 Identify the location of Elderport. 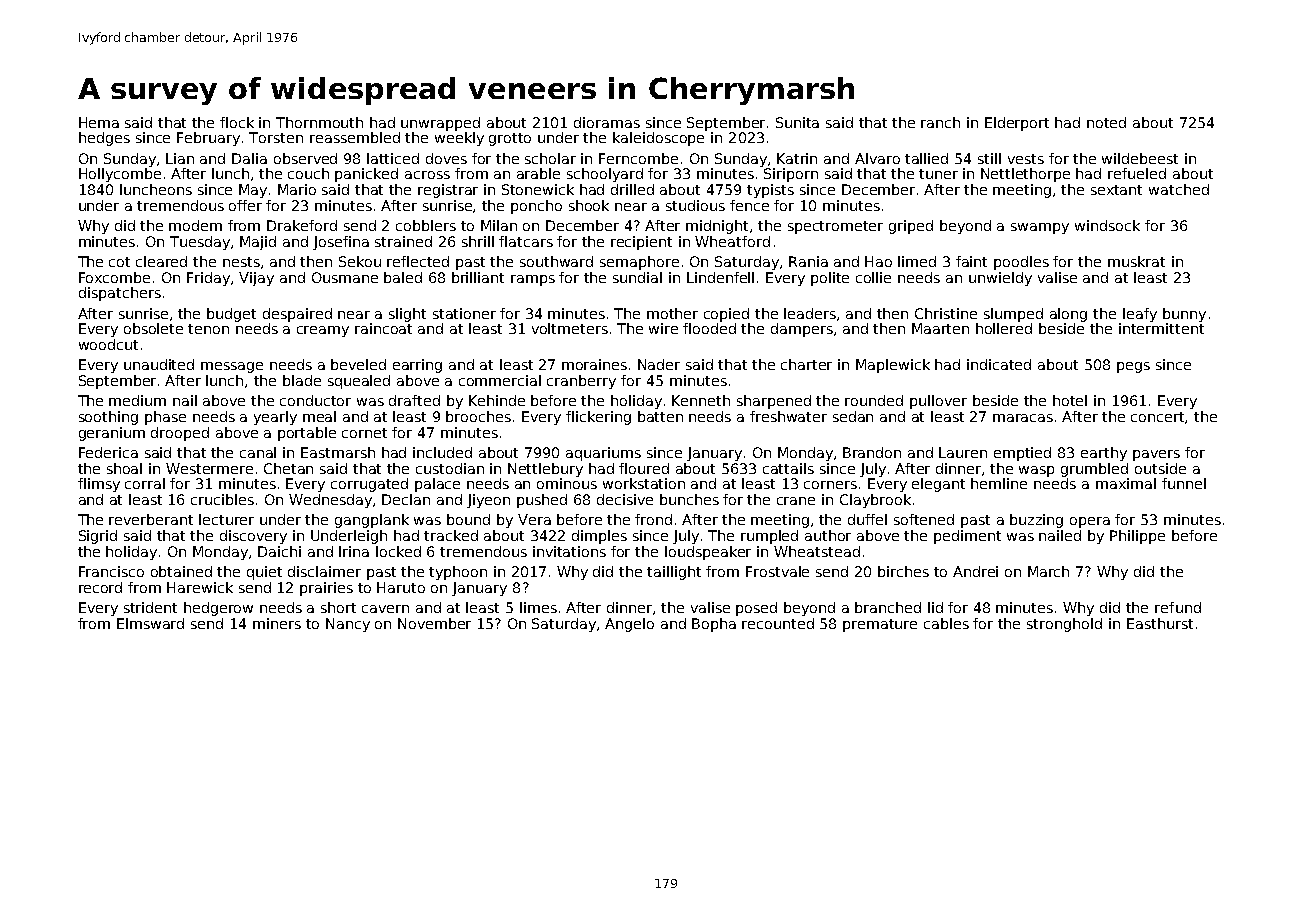
(1017, 124).
